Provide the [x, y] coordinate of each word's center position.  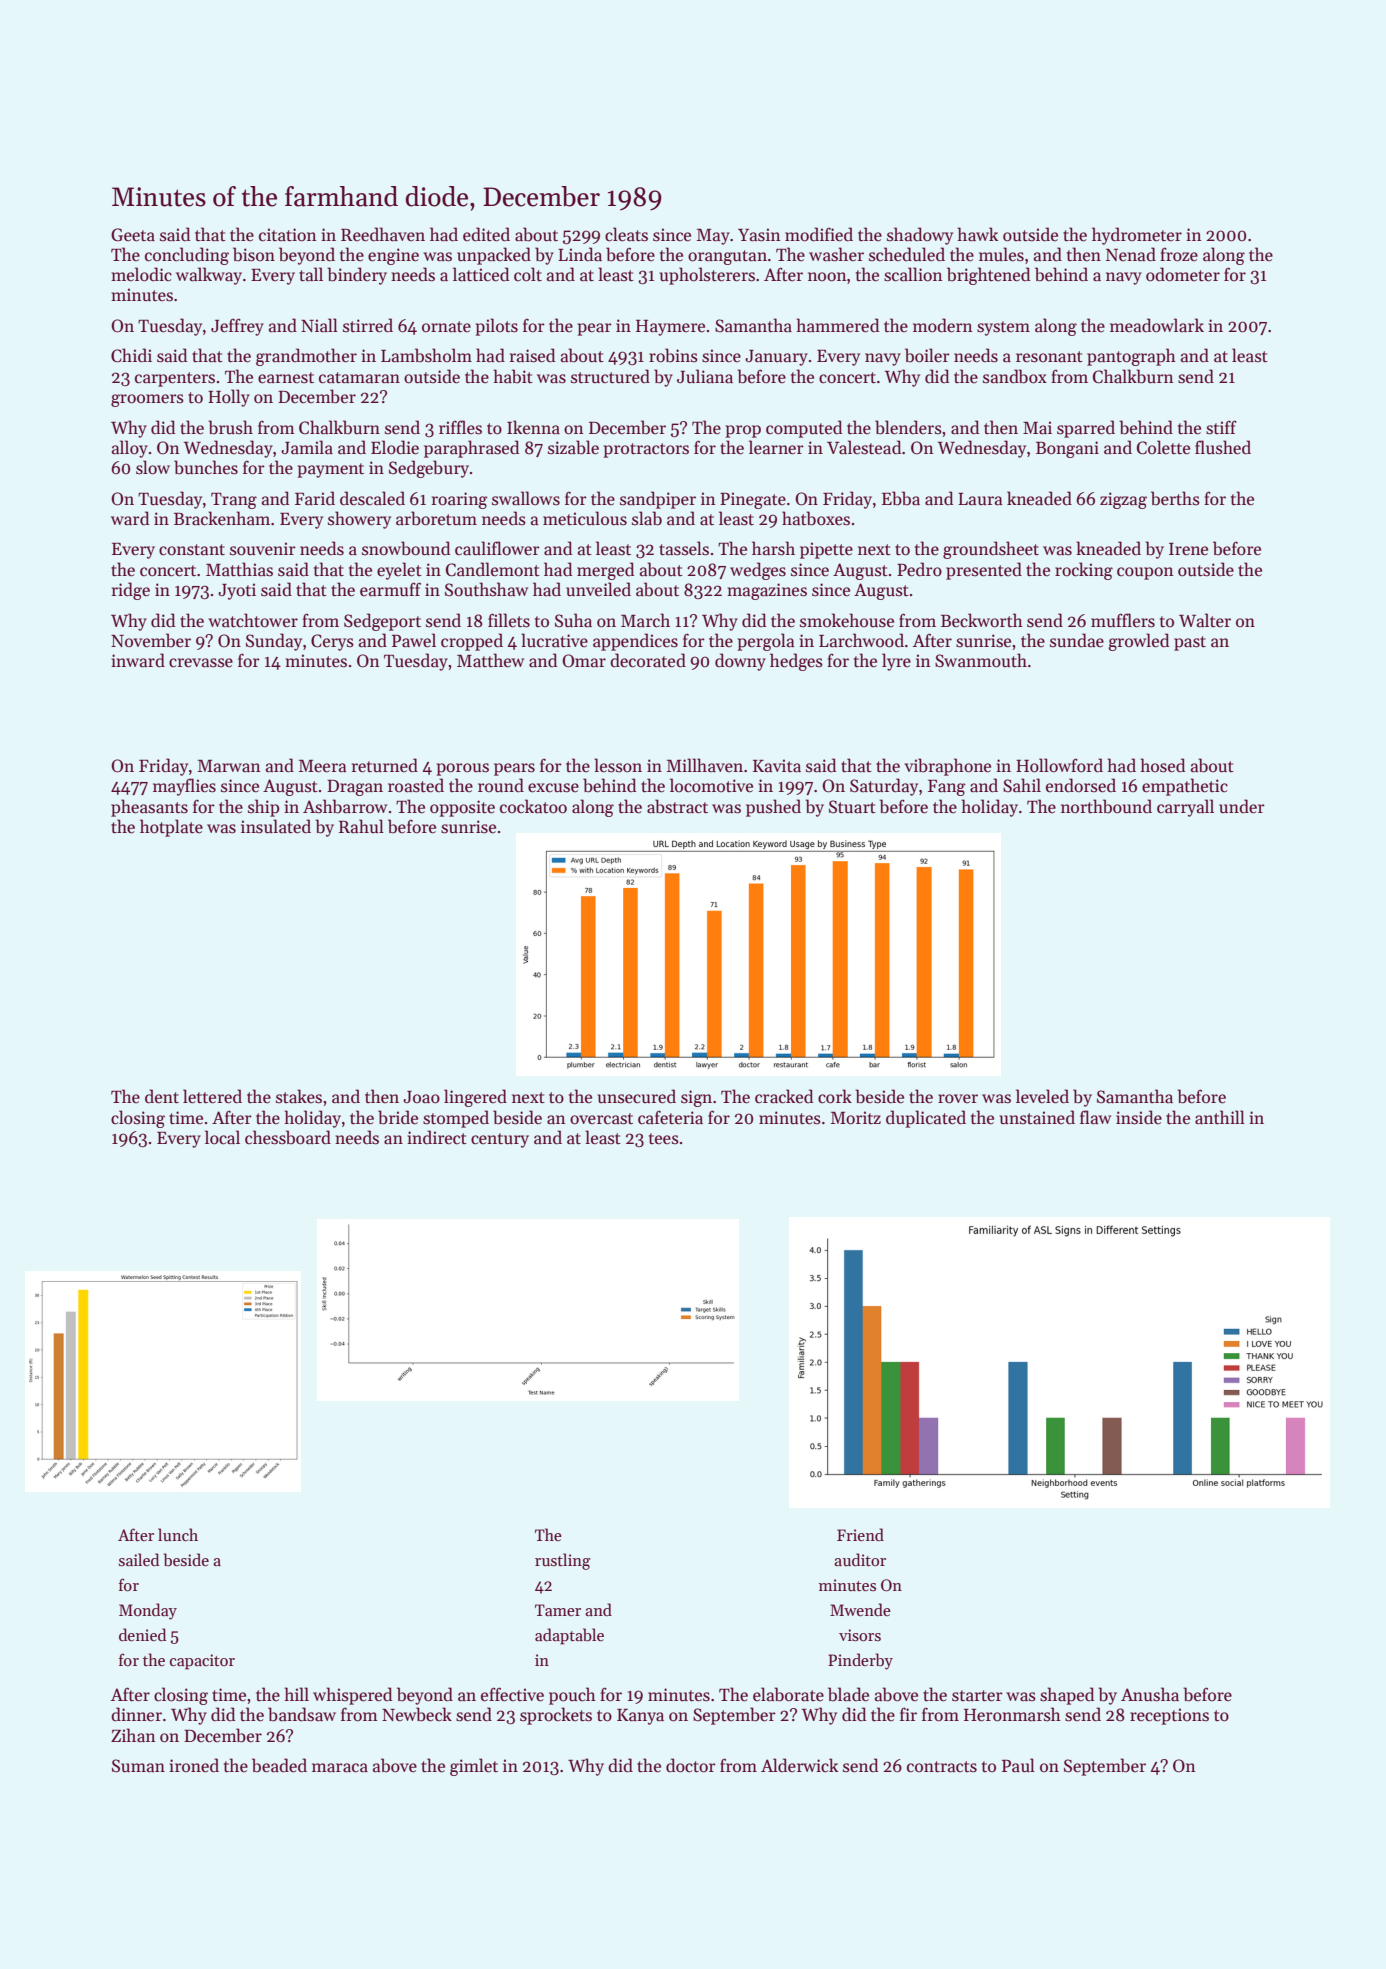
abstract [677, 806]
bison [254, 254]
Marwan [229, 766]
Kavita [777, 766]
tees [664, 1139]
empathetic [1185, 787]
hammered [837, 325]
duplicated [926, 1119]
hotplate [171, 828]
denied [142, 1635]
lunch [178, 1534]
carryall [1185, 808]
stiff [1221, 427]
